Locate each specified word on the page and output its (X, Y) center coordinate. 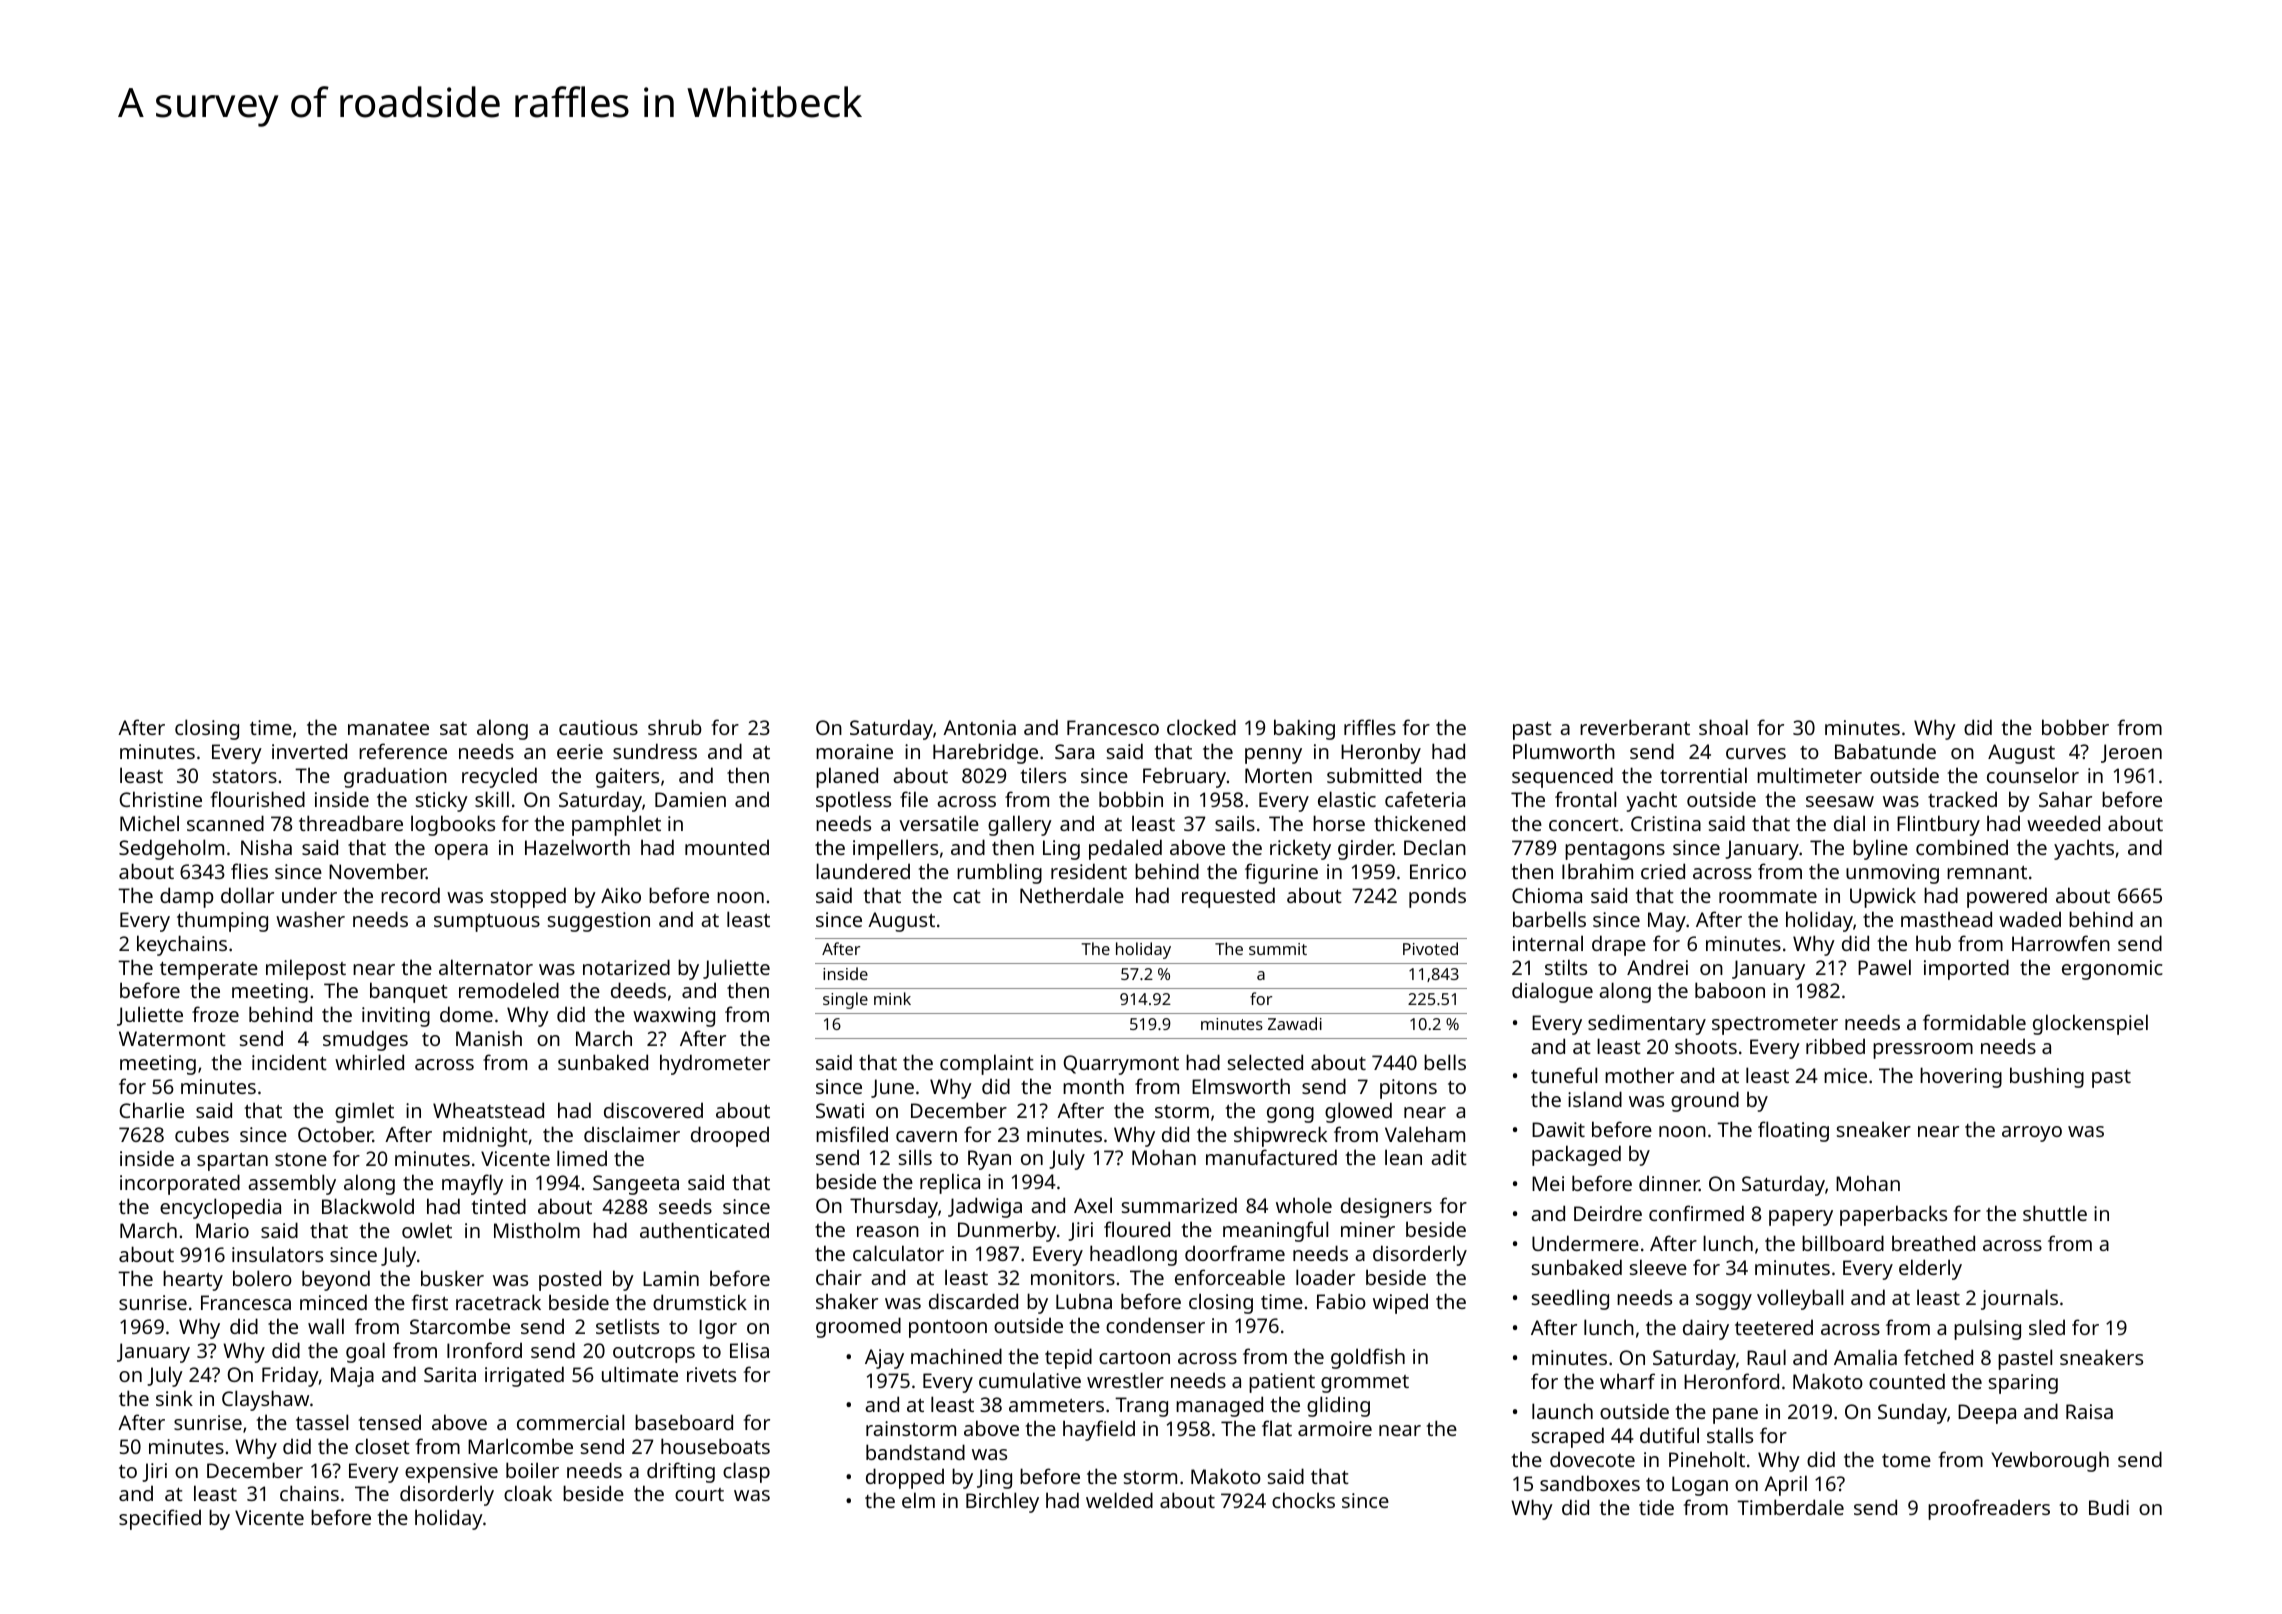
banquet (409, 992)
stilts (1566, 967)
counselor (2033, 775)
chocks (1303, 1500)
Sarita (450, 1374)
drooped (730, 1136)
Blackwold (368, 1206)
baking (1304, 729)
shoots (1706, 1046)
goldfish (1368, 1358)
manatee (388, 728)
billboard (1843, 1243)
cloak (528, 1493)
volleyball (1800, 1299)
